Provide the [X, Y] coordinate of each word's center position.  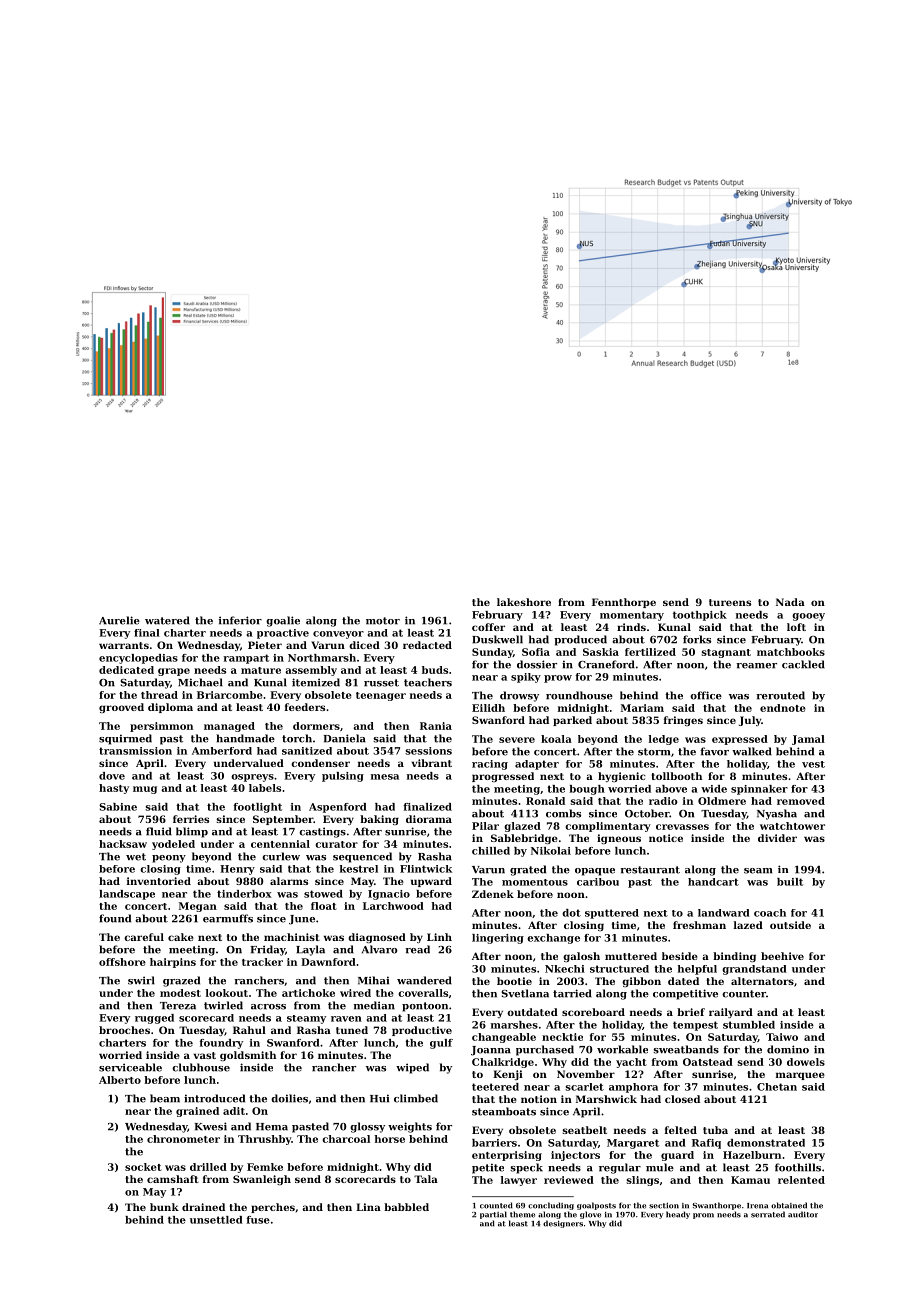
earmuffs [228, 918]
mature [261, 670]
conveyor [338, 635]
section [664, 1206]
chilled [491, 851]
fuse [258, 1220]
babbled [406, 1207]
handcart [713, 882]
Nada [790, 602]
